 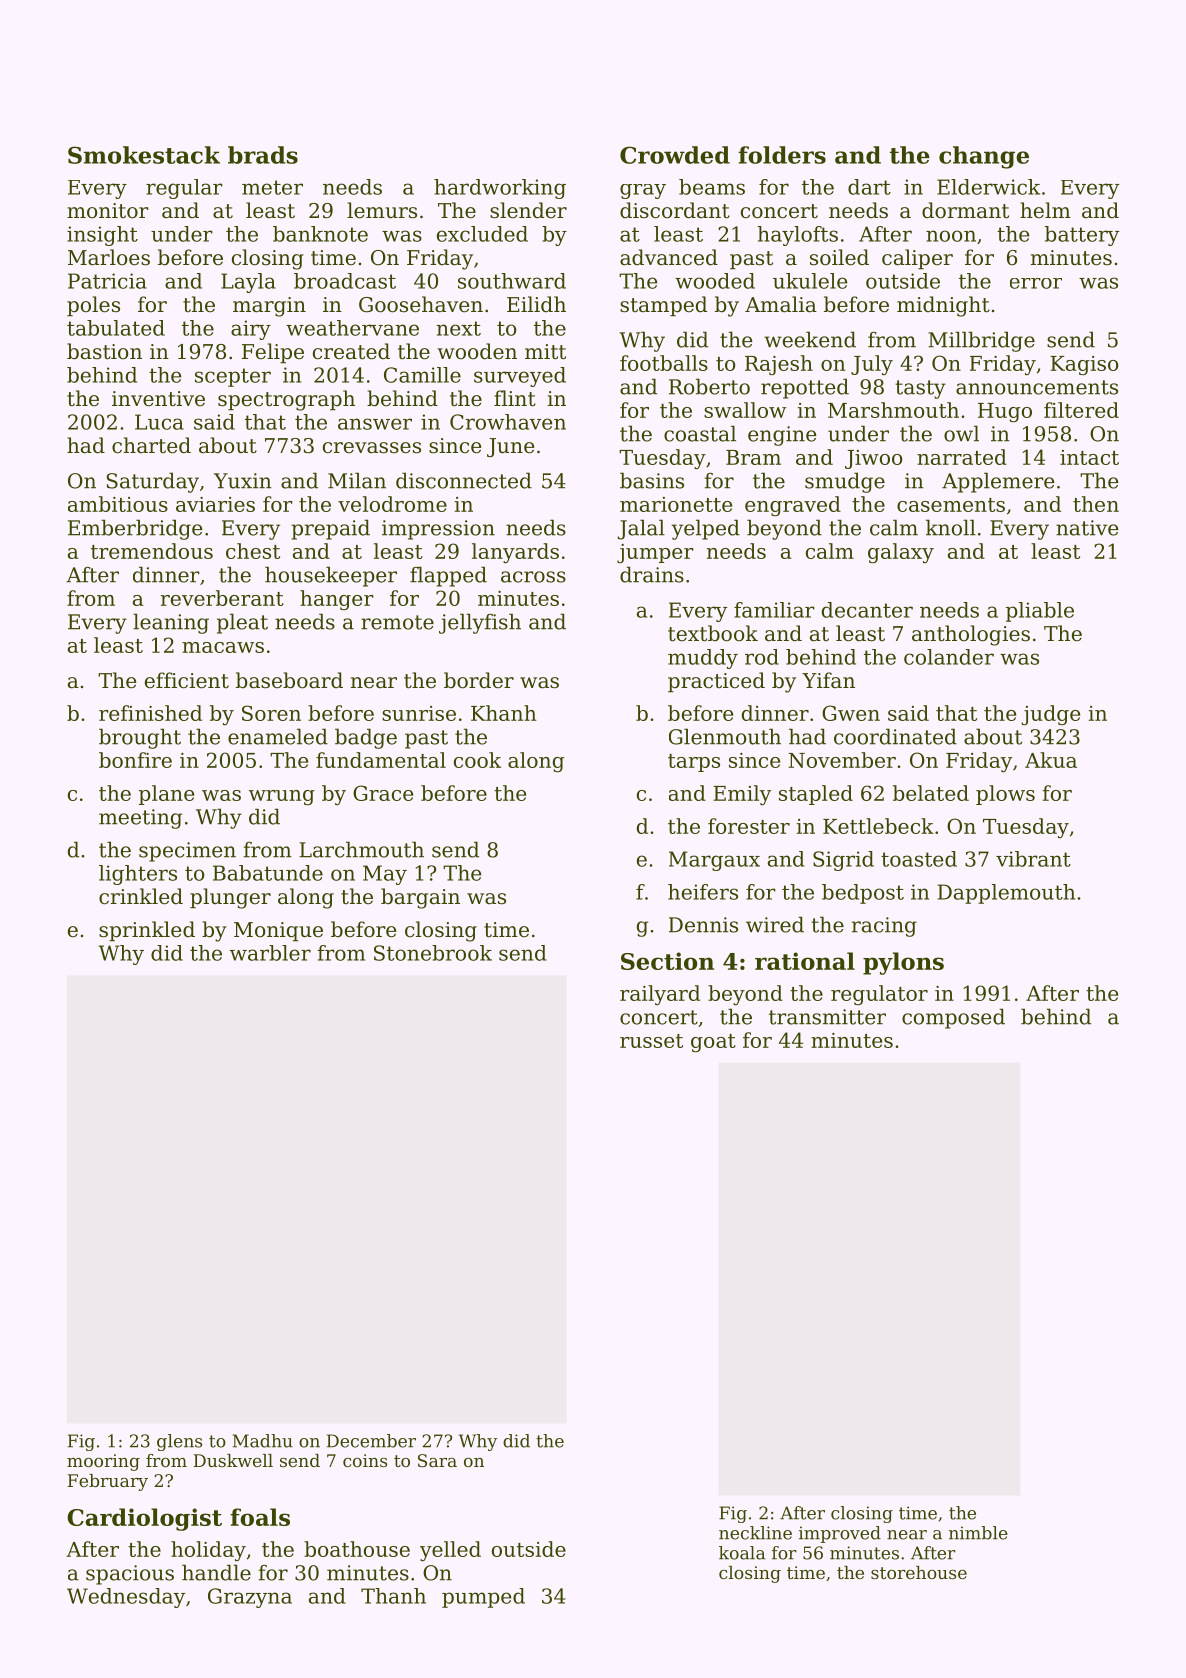 I want to click on Wednesday, so click(x=126, y=1598).
